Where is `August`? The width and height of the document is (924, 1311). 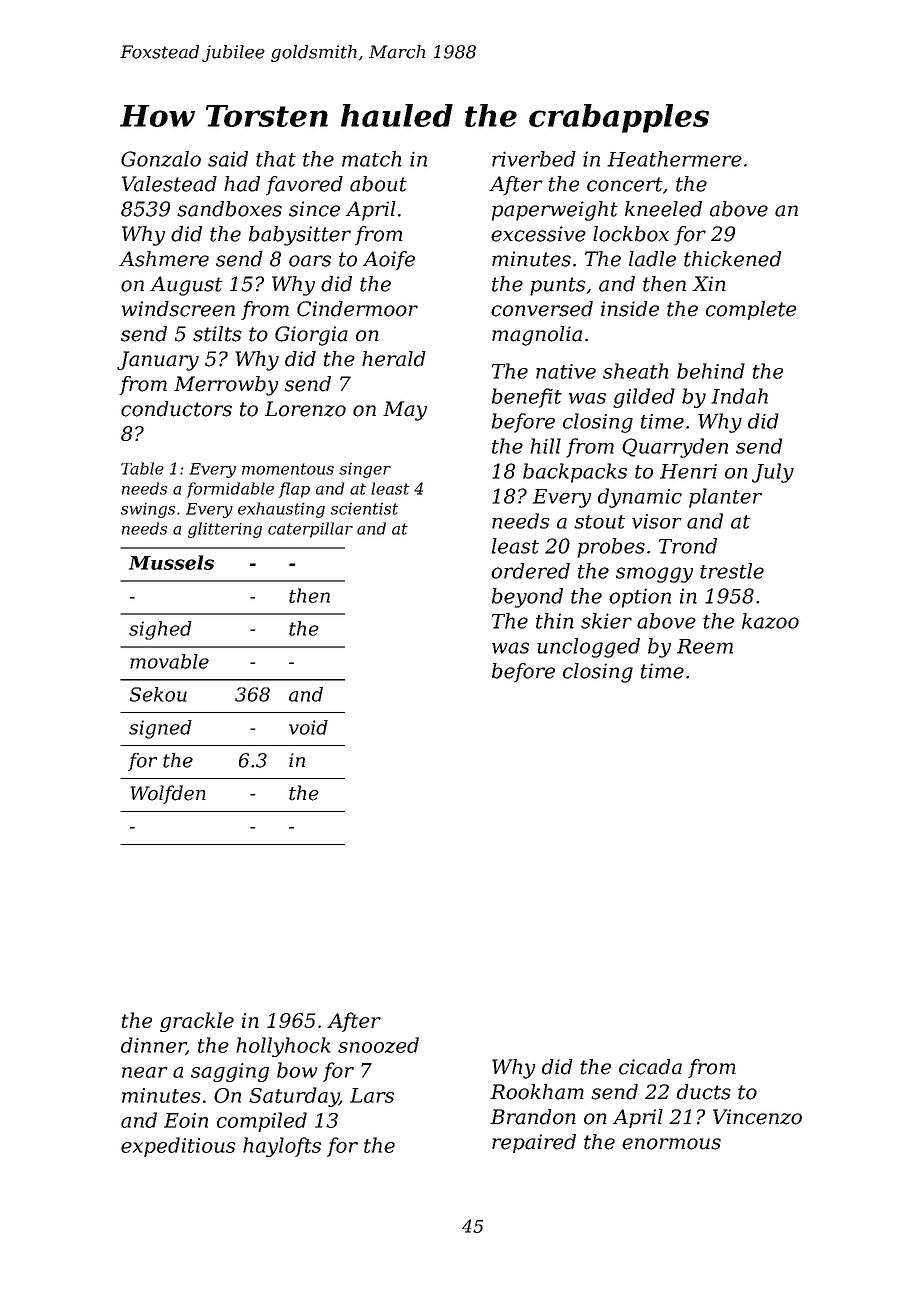
August is located at coordinates (186, 286).
